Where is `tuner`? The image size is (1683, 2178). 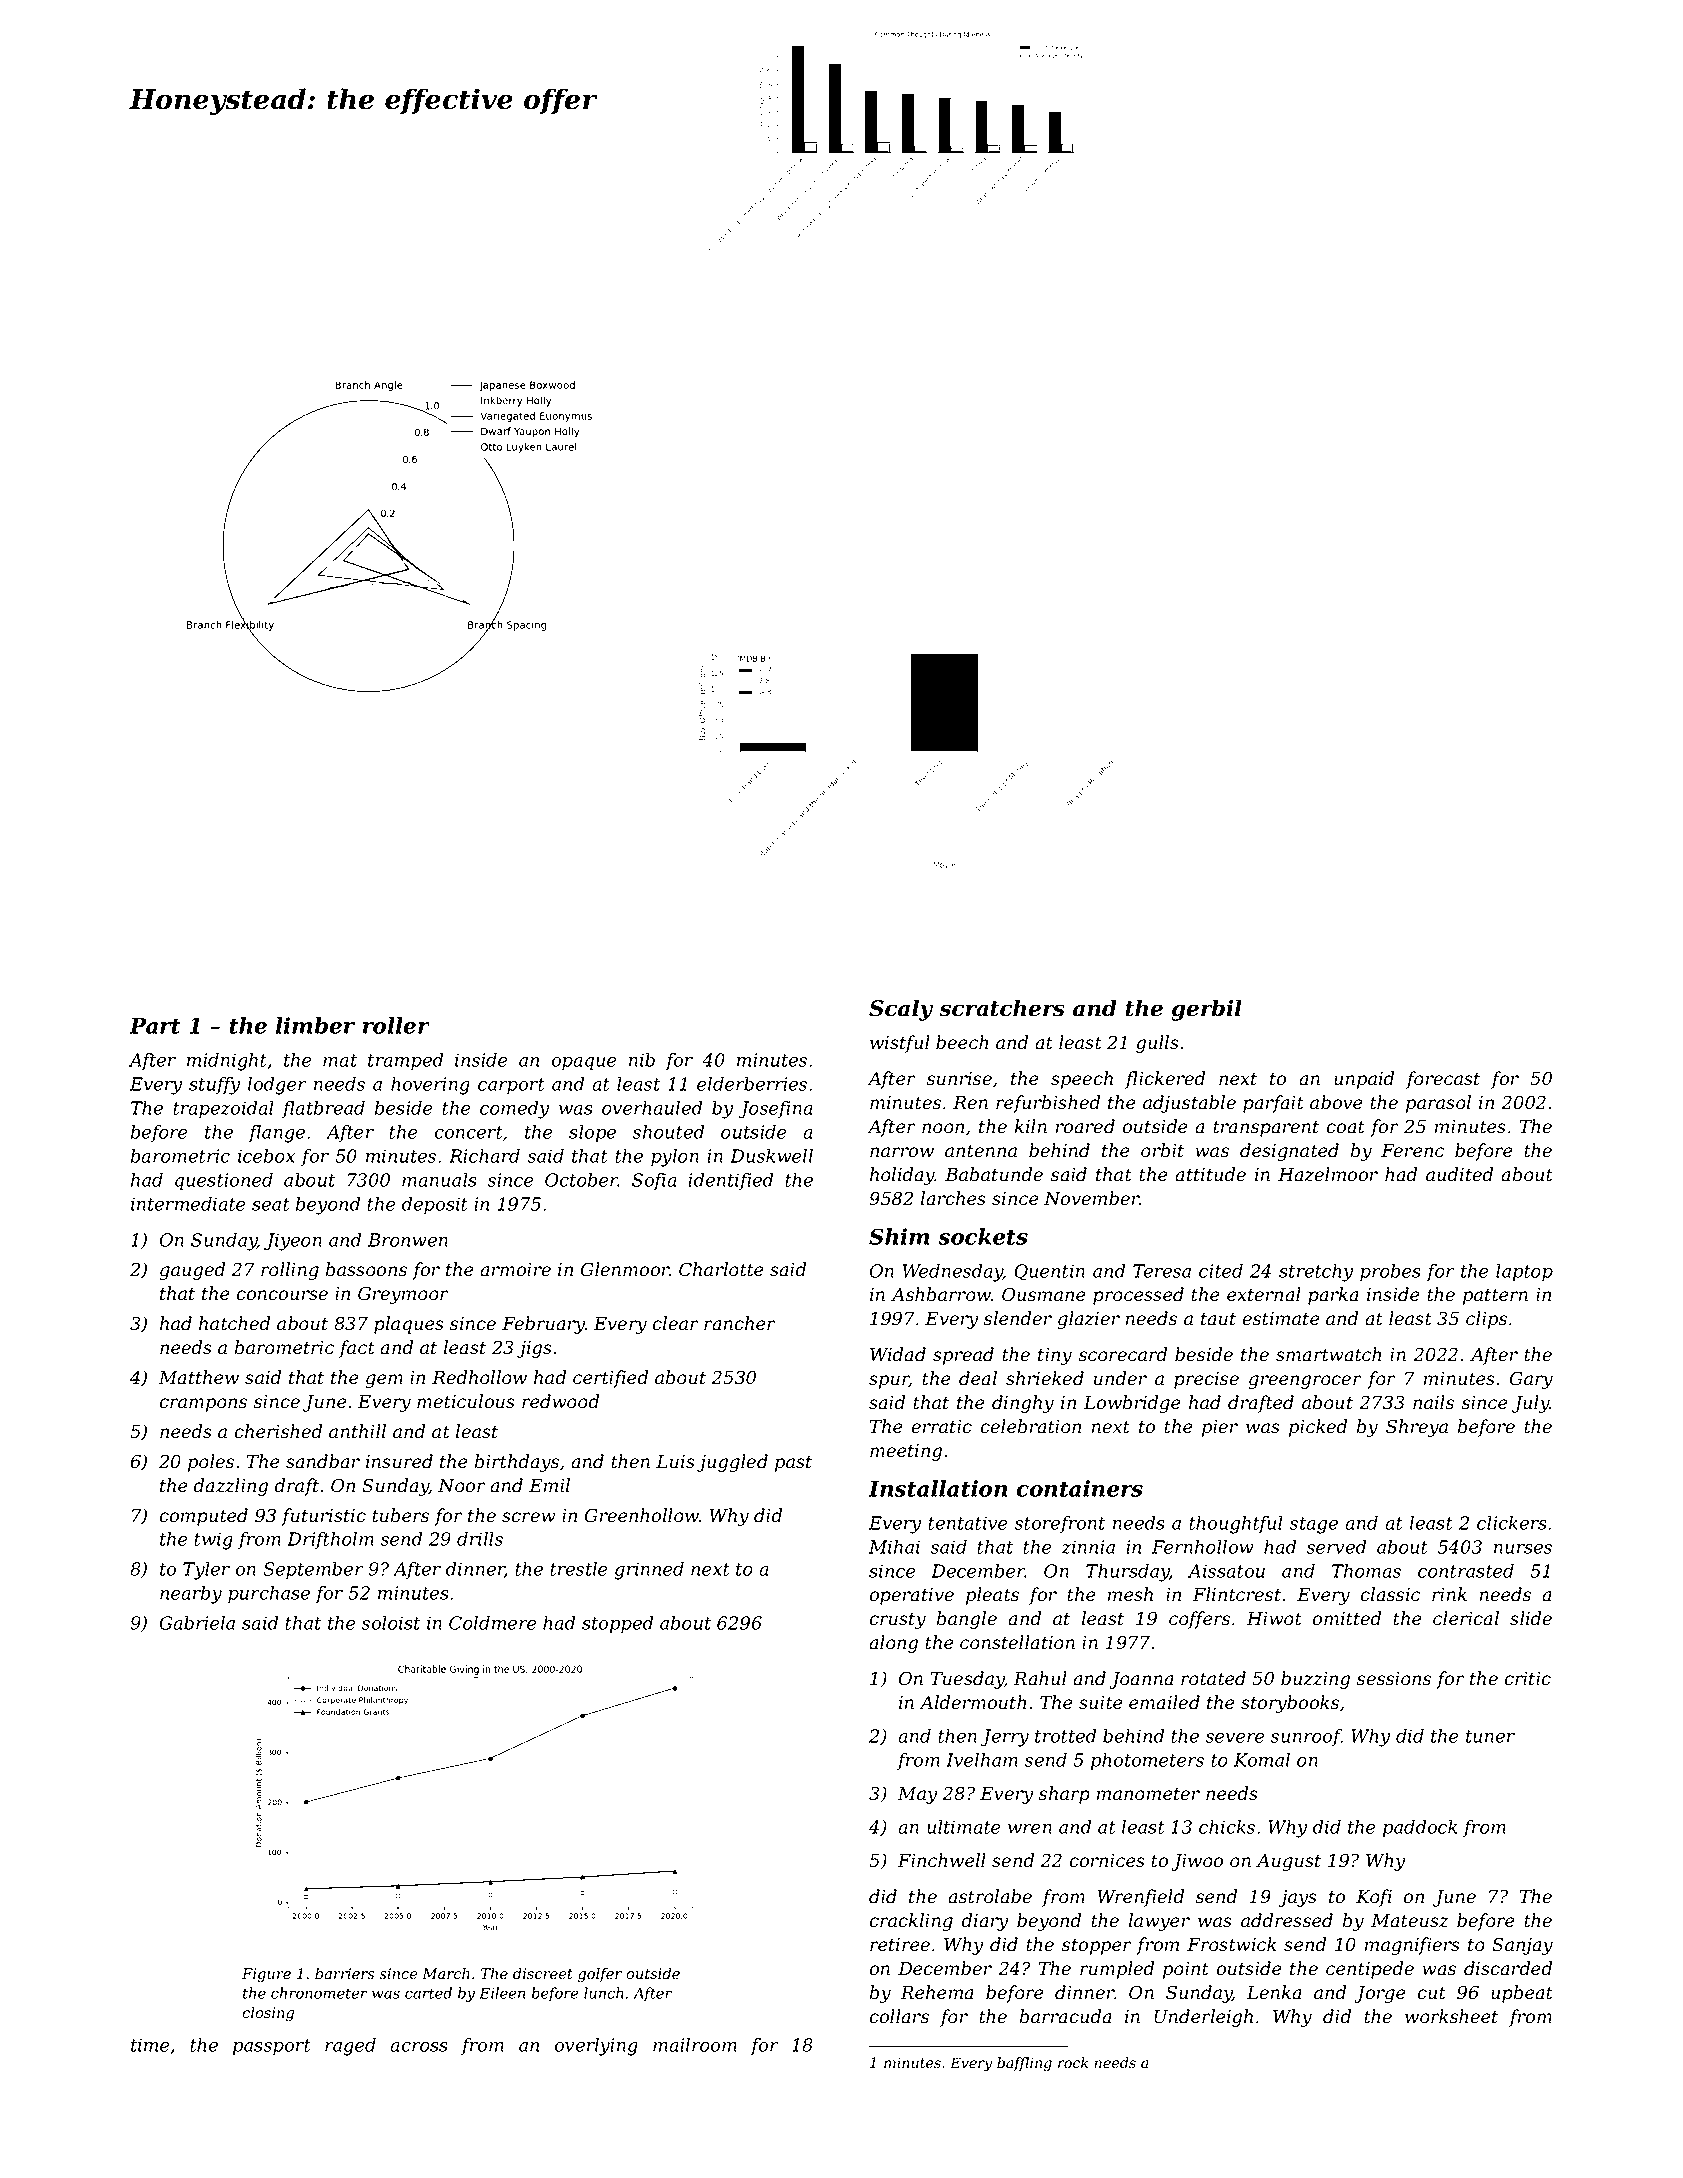
tuner is located at coordinates (1490, 1736).
